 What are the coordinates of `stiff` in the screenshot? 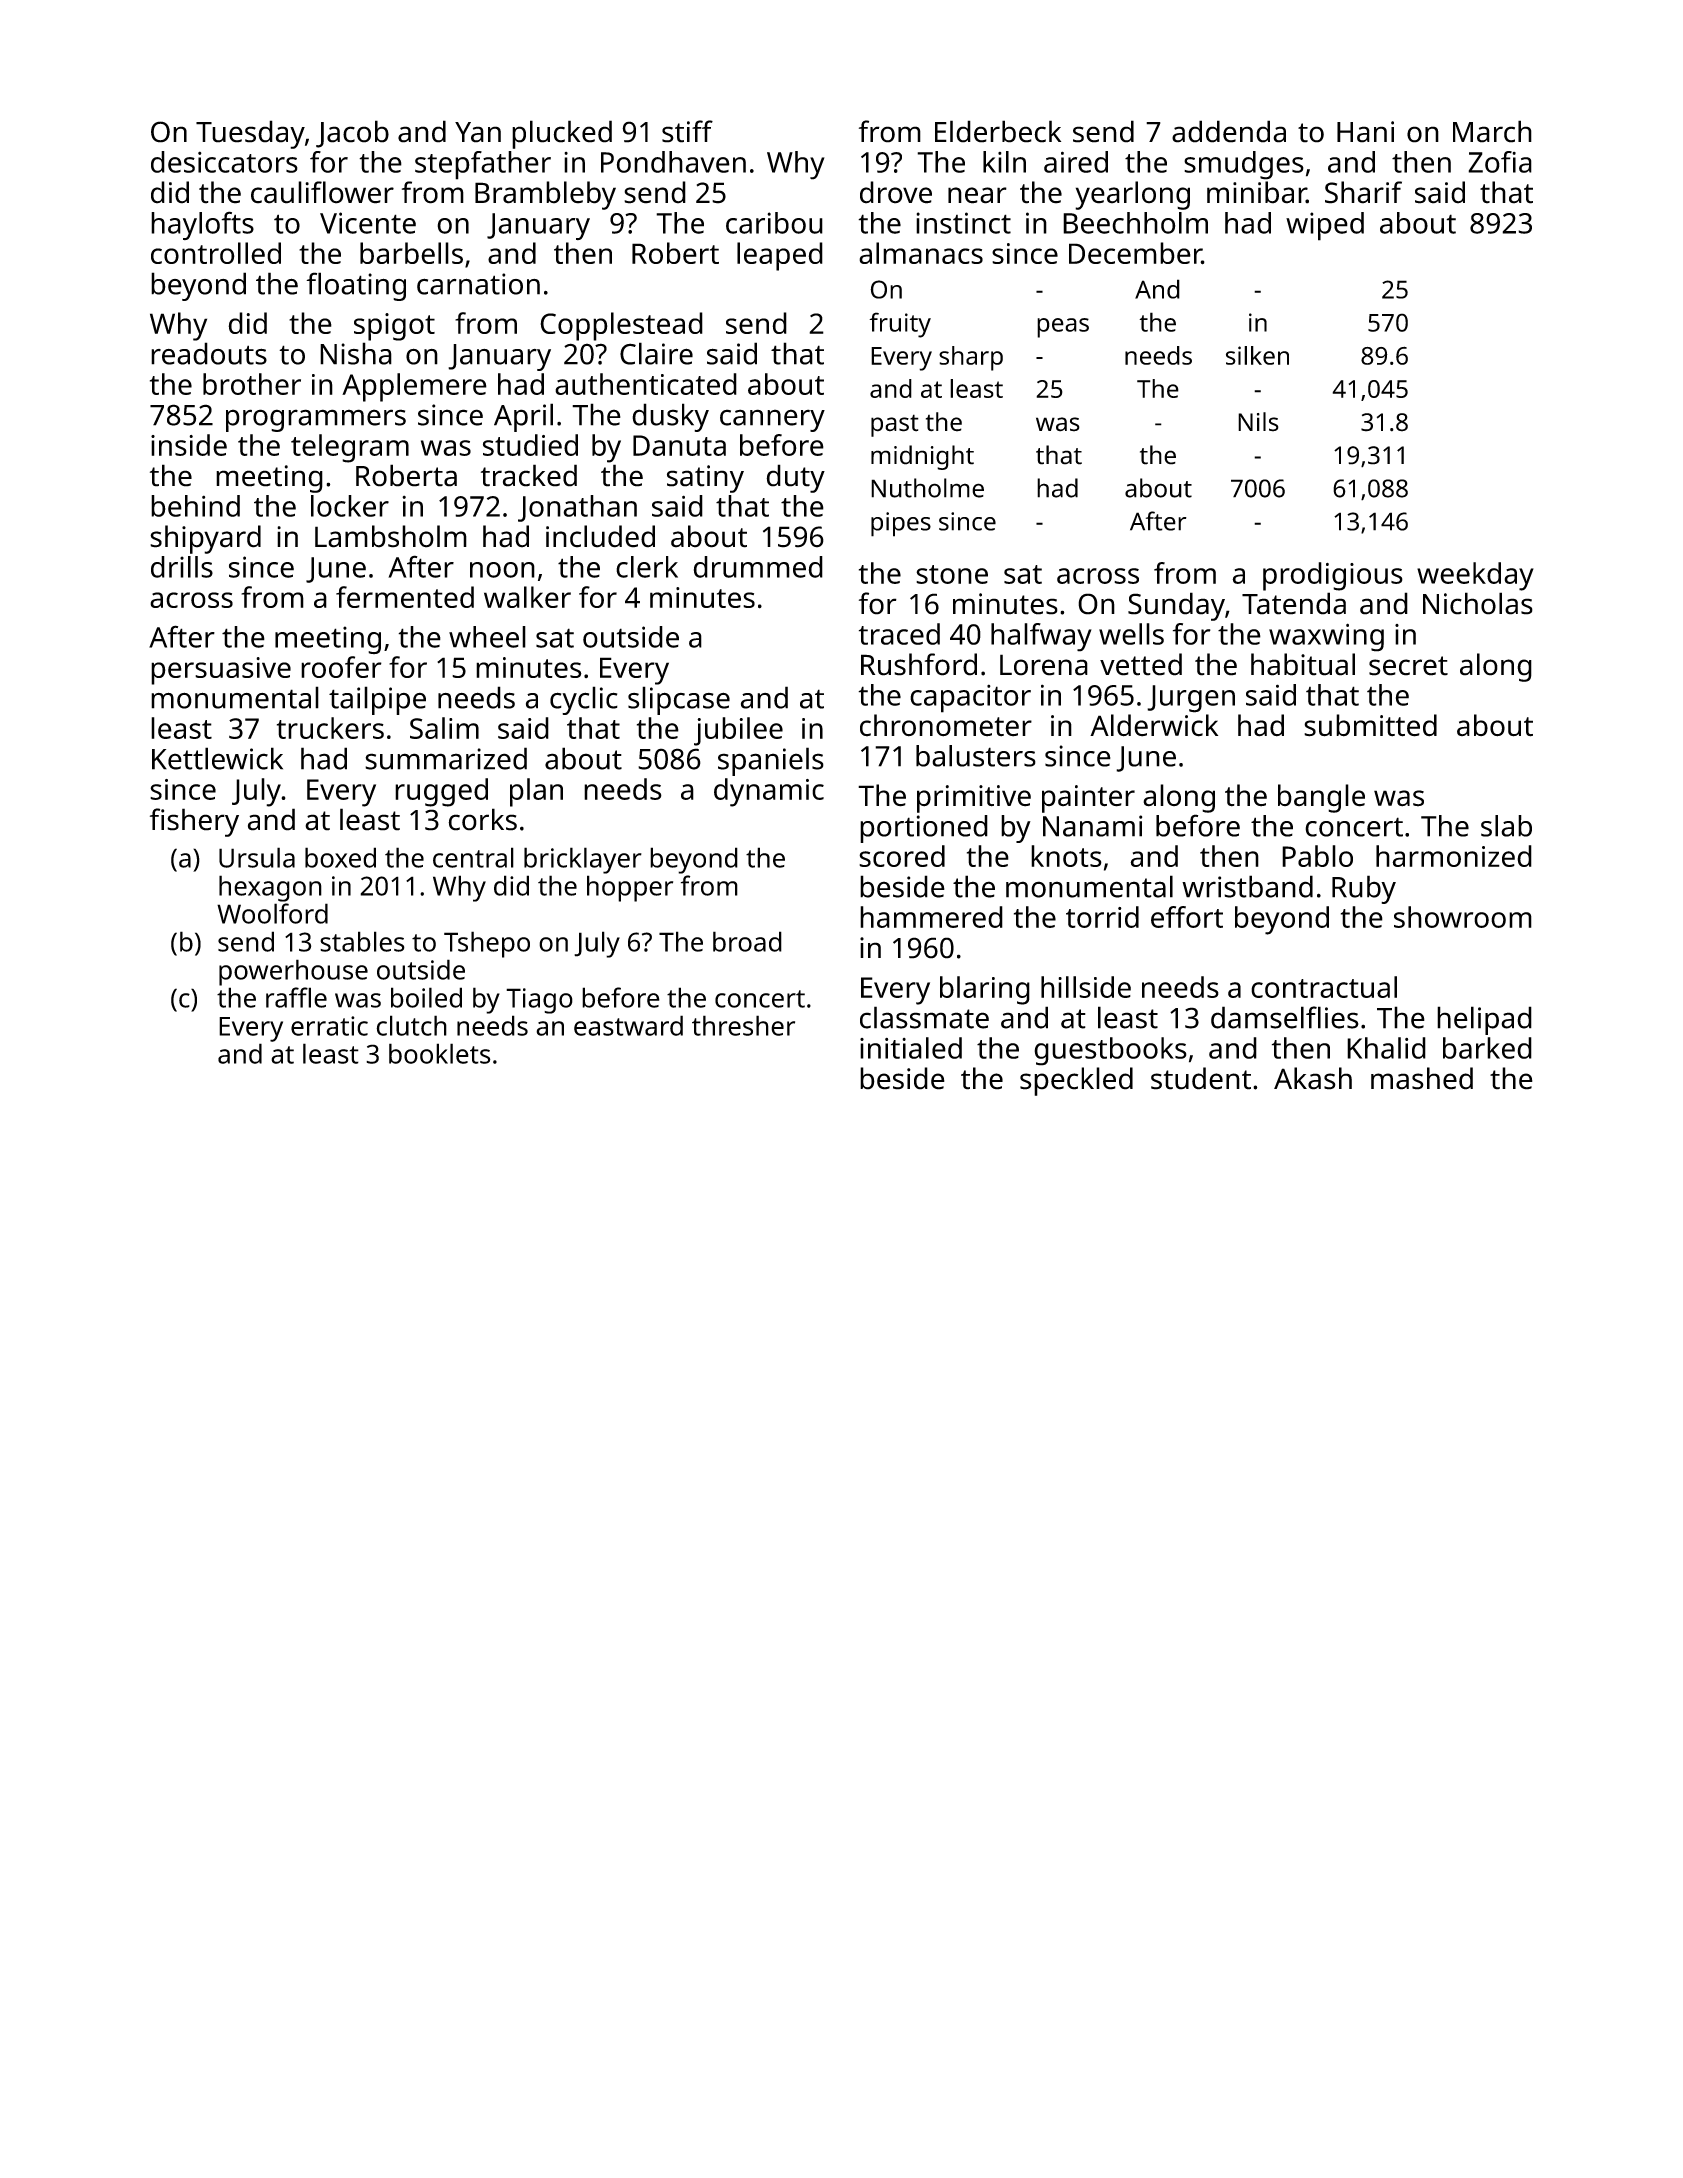 It's located at (687, 131).
